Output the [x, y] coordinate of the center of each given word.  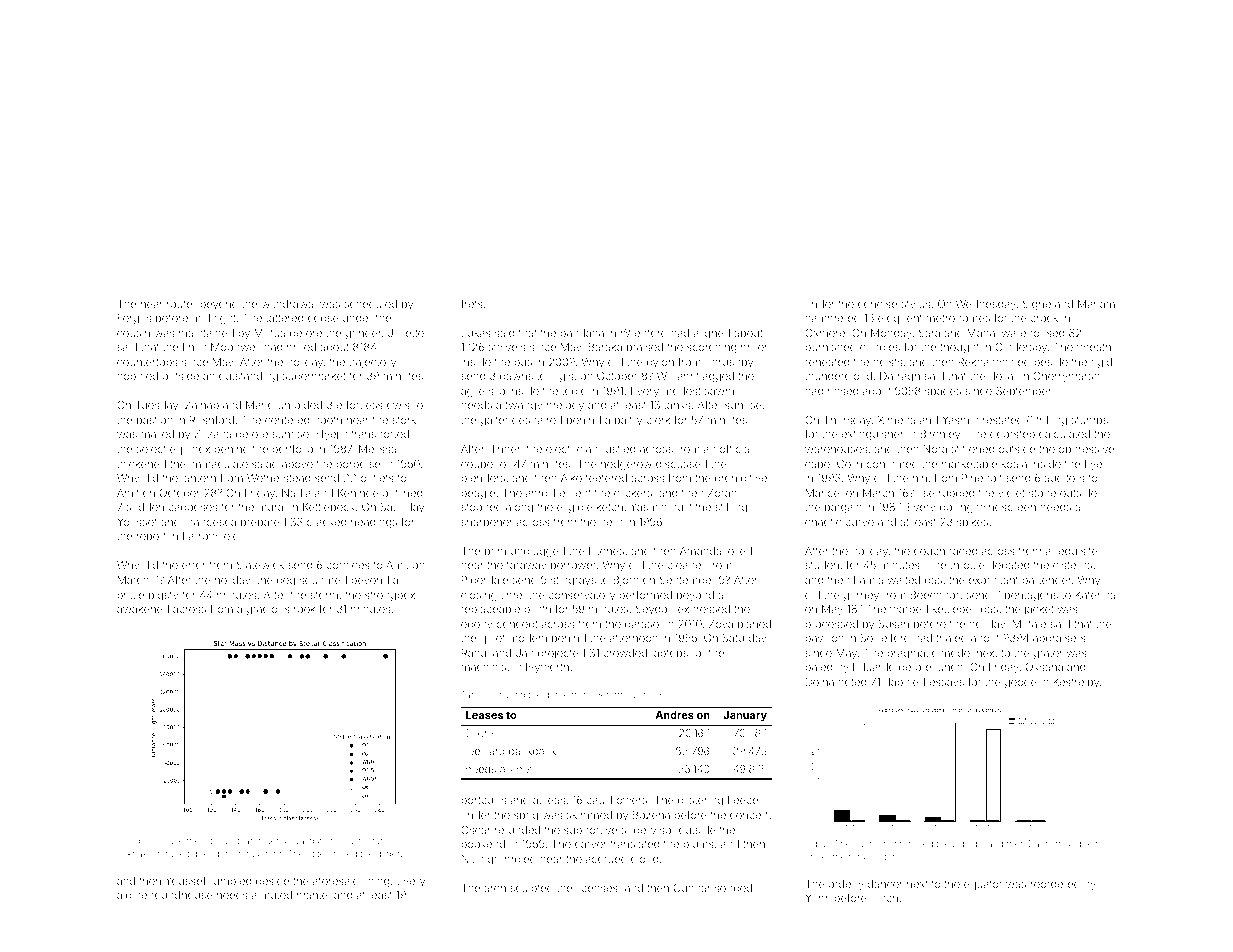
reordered [1055, 884]
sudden [145, 507]
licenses [597, 888]
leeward [485, 751]
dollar [1003, 376]
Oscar [475, 829]
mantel [313, 895]
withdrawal [288, 304]
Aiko [571, 478]
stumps [1090, 421]
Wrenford [643, 332]
